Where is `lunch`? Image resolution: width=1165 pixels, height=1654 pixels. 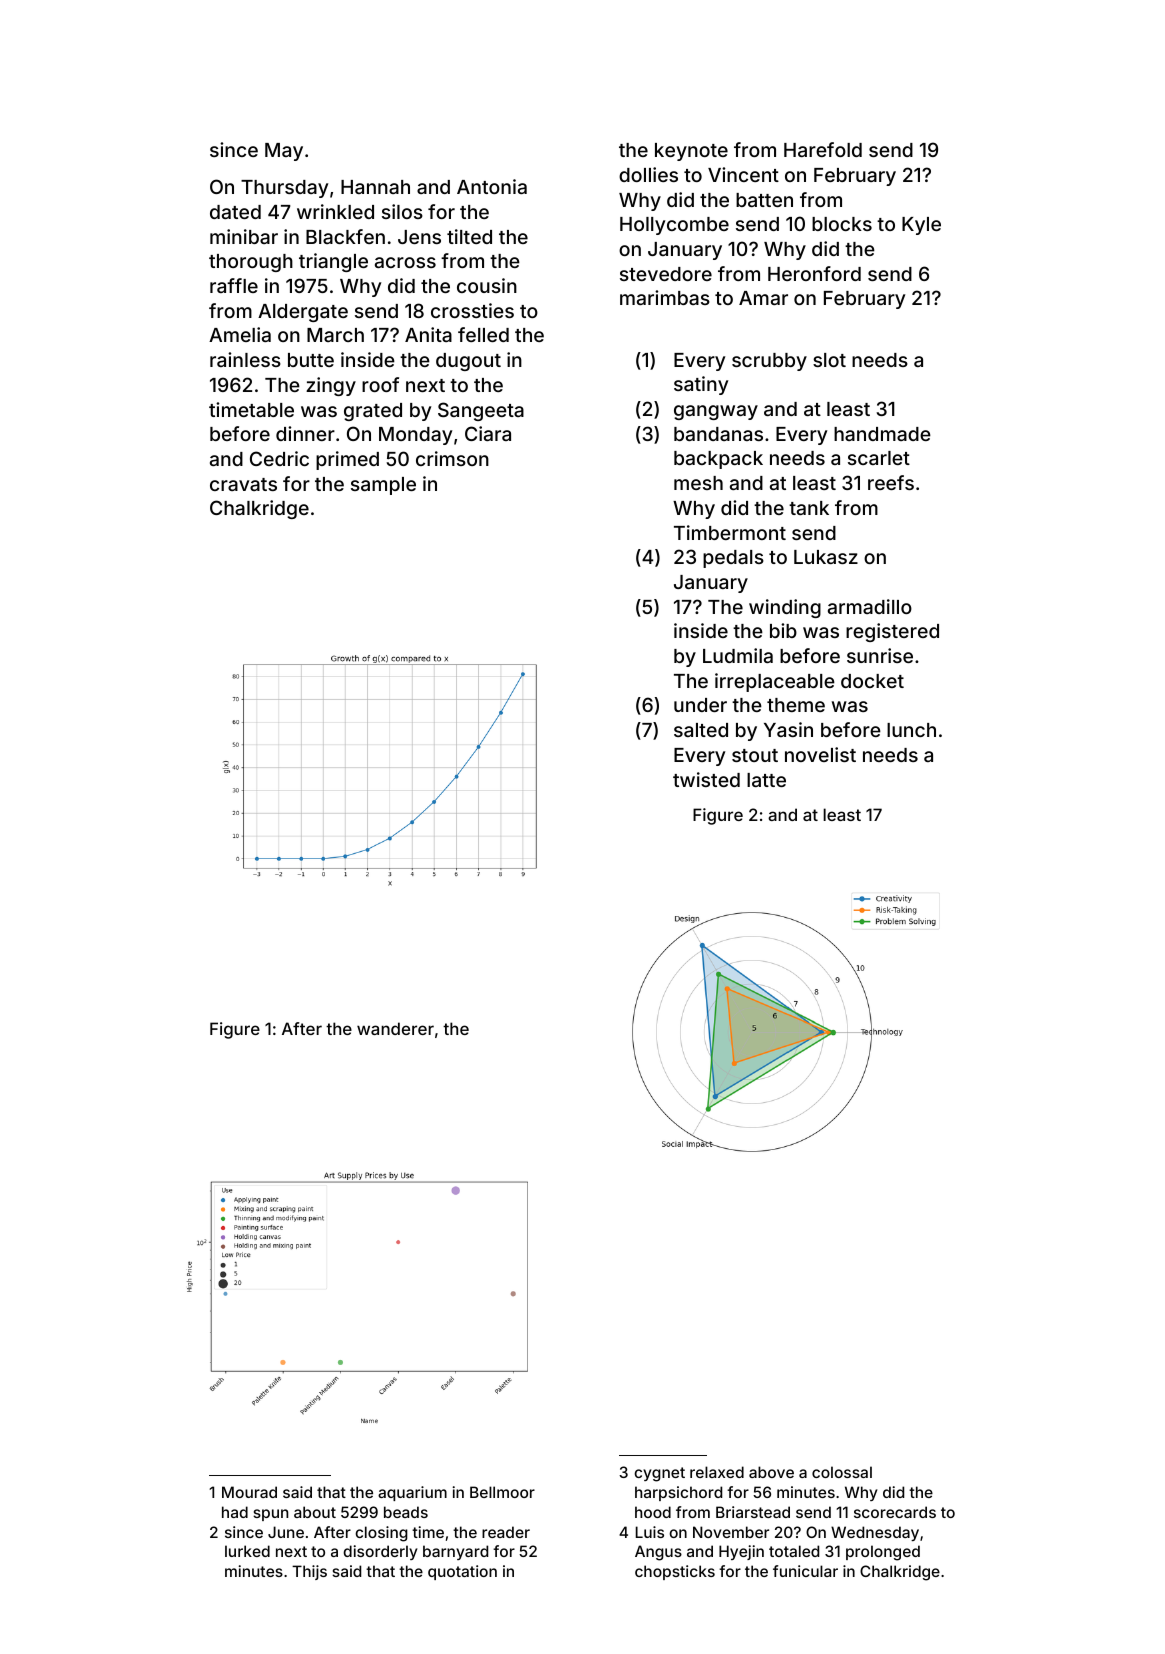
lunch is located at coordinates (911, 730).
